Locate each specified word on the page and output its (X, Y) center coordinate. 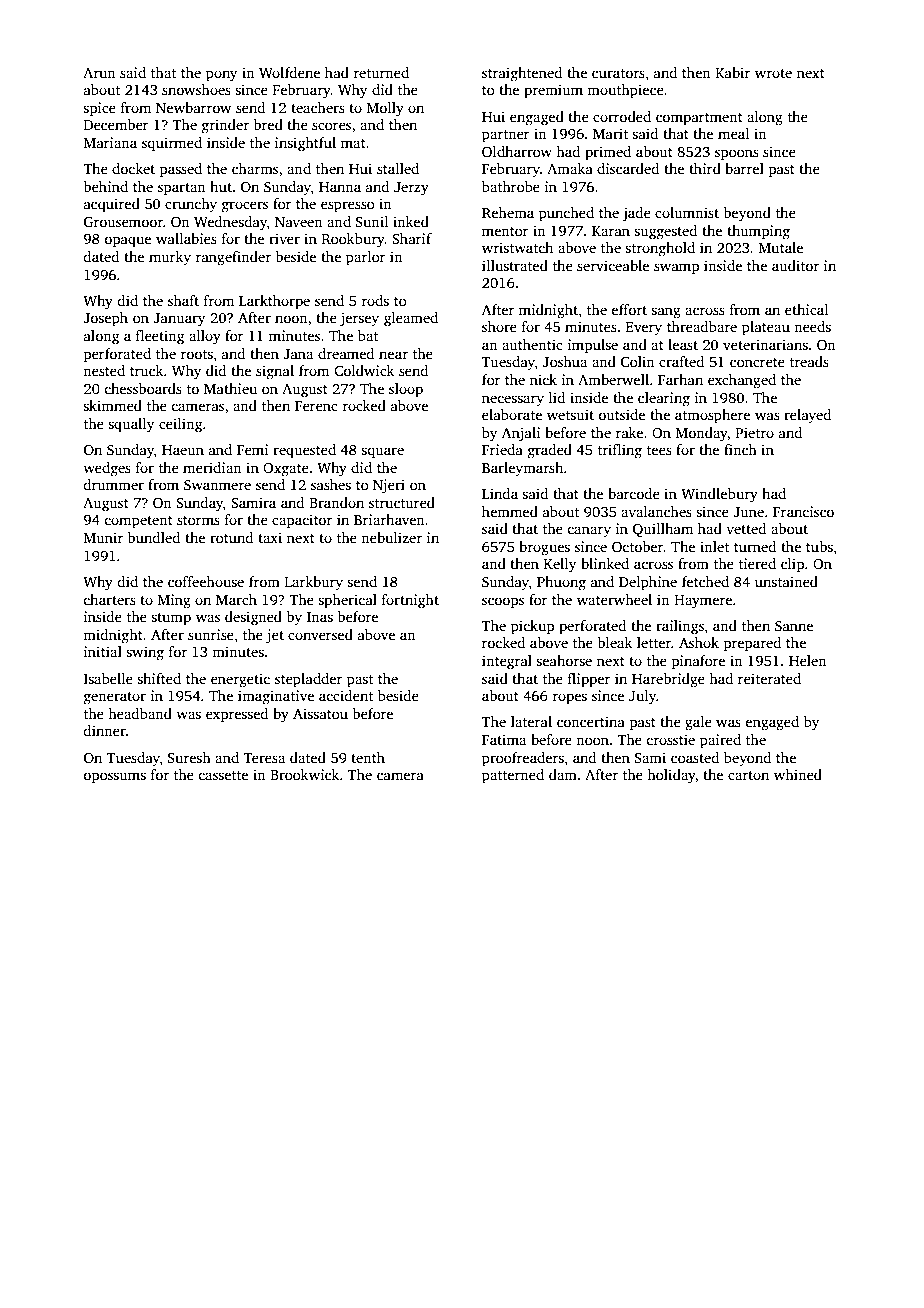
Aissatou (320, 713)
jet (275, 636)
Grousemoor (123, 221)
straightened (522, 74)
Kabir (733, 72)
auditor (795, 265)
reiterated (769, 678)
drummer (113, 484)
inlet (714, 546)
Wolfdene (289, 72)
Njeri (389, 486)
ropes (569, 699)
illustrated (515, 265)
